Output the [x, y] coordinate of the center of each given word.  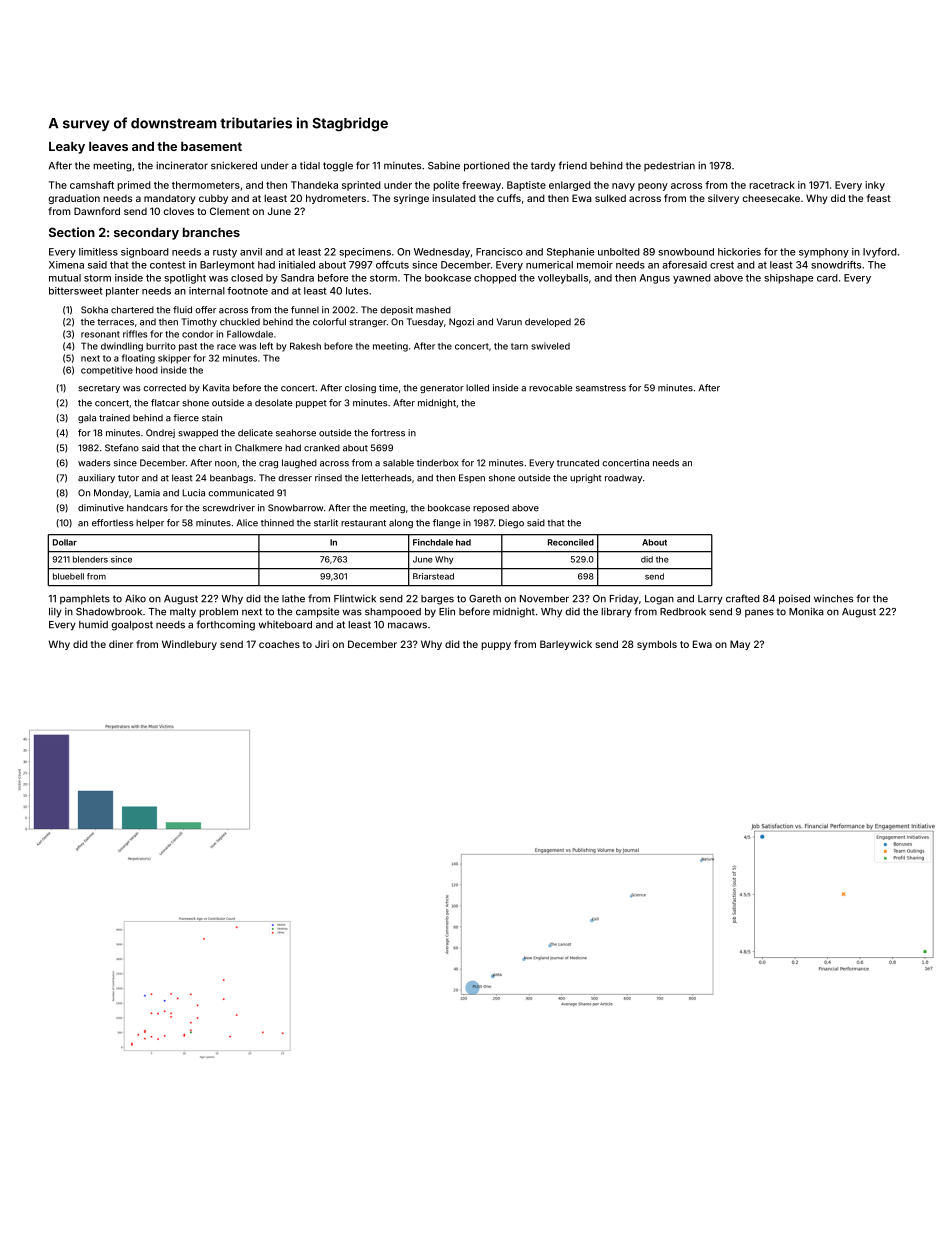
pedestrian [669, 166]
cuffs [509, 198]
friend [573, 165]
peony [653, 187]
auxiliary [96, 478]
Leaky [67, 148]
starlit [326, 523]
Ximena [66, 265]
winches [833, 598]
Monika [806, 611]
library [616, 612]
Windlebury [189, 645]
